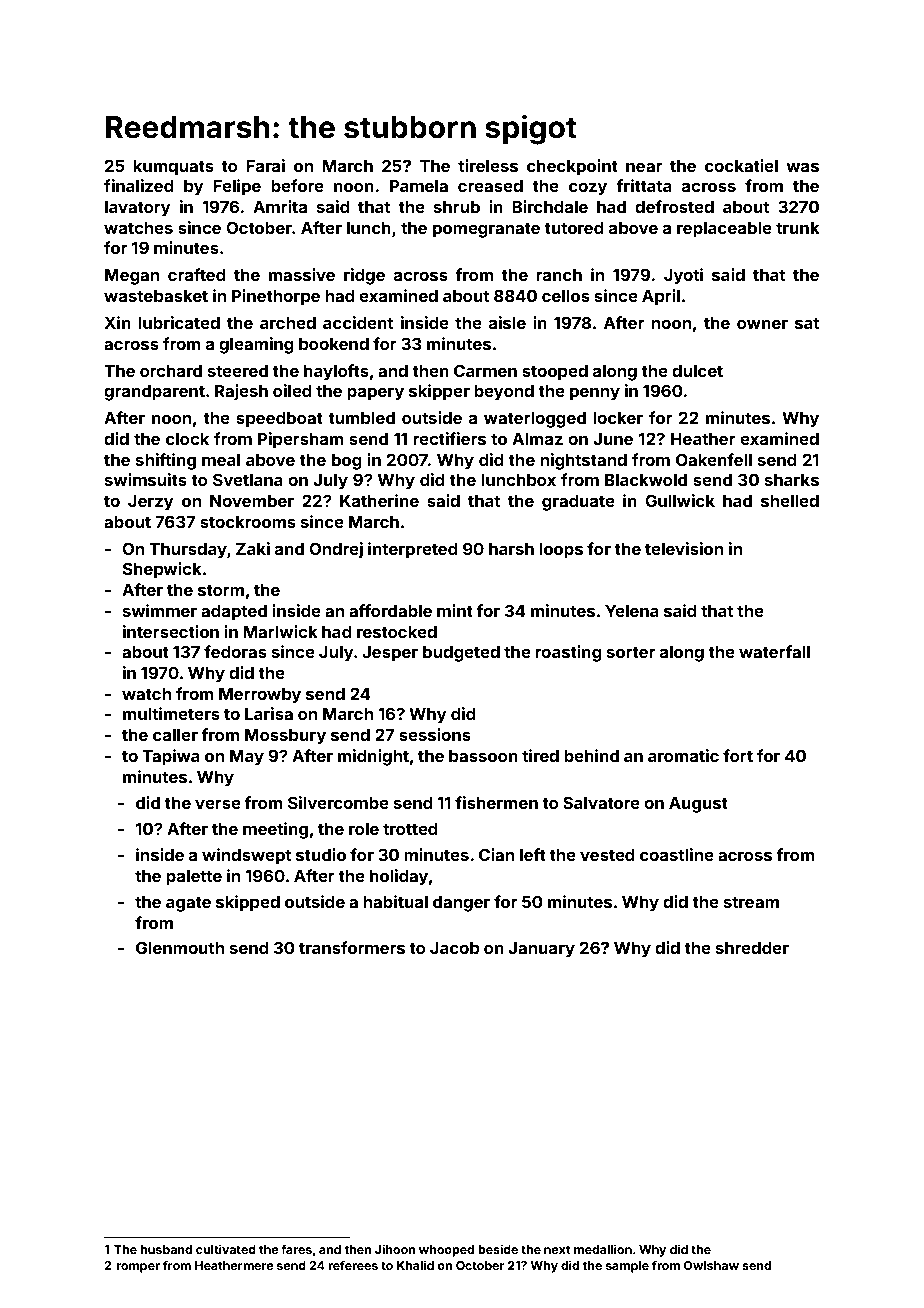 The image size is (924, 1308). What do you see at coordinates (280, 631) in the page?
I see `Marlwick` at bounding box center [280, 631].
